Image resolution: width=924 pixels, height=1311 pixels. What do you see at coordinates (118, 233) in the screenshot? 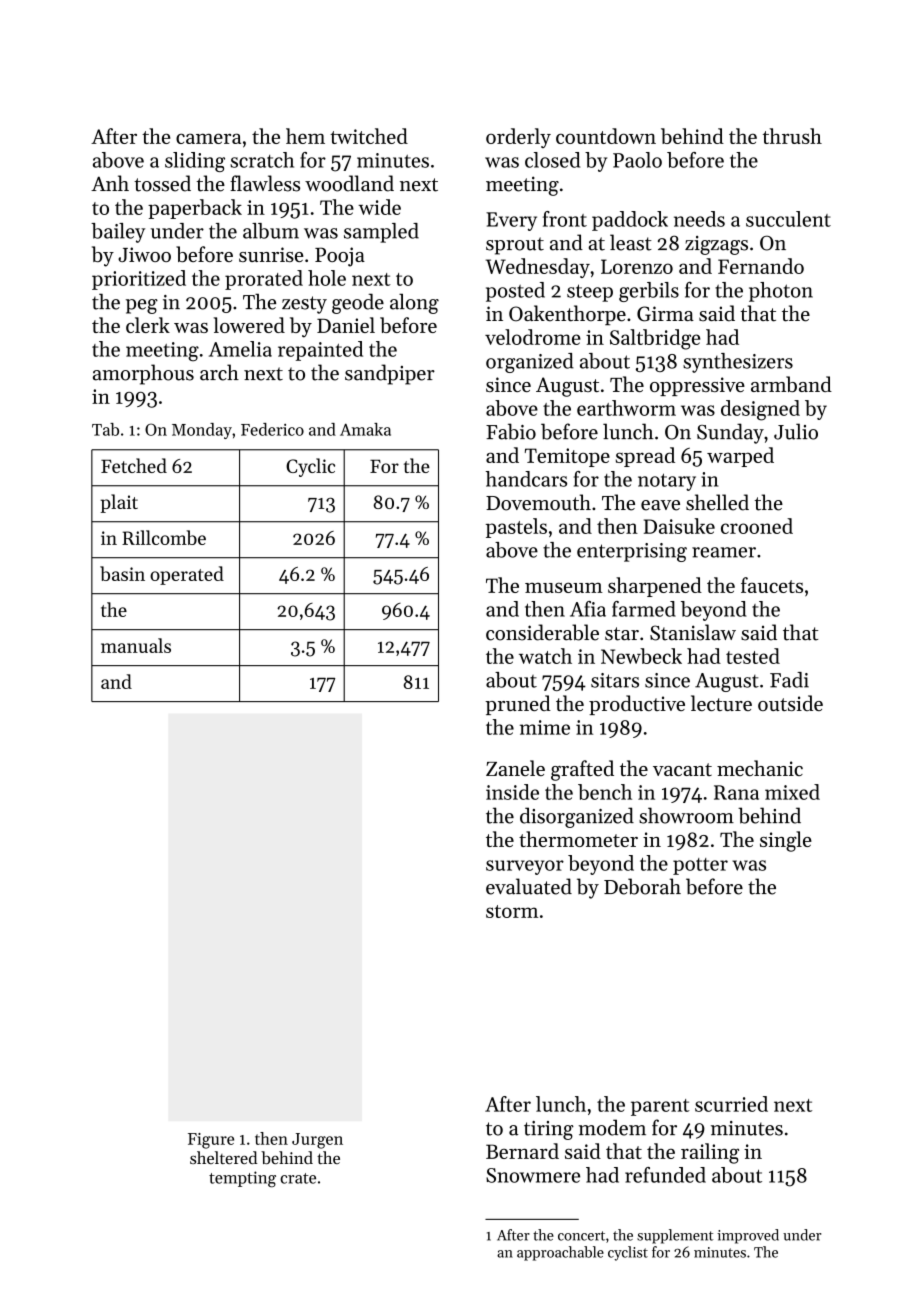
I see `bailey` at bounding box center [118, 233].
